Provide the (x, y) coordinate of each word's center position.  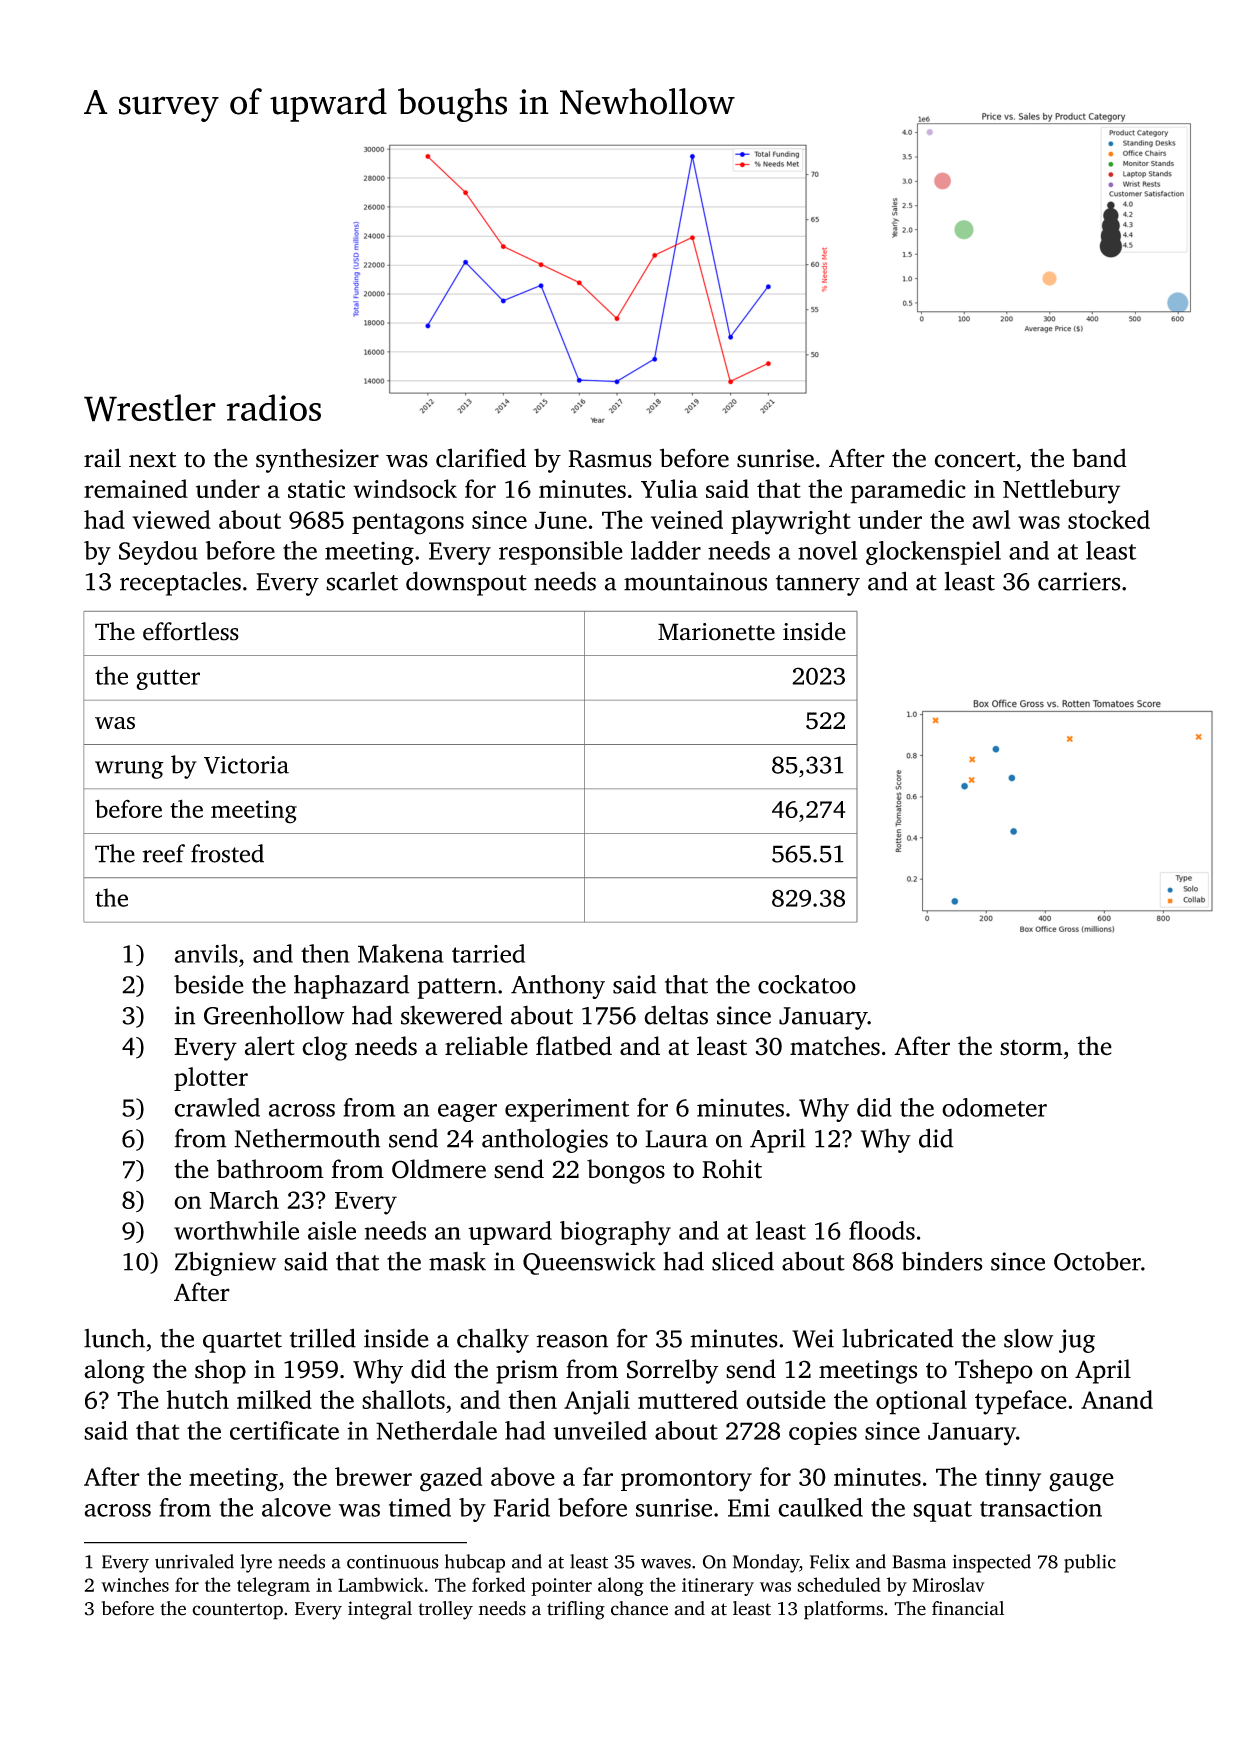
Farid (522, 1507)
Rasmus (610, 459)
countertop (237, 1611)
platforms (843, 1610)
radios (273, 407)
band (1099, 458)
